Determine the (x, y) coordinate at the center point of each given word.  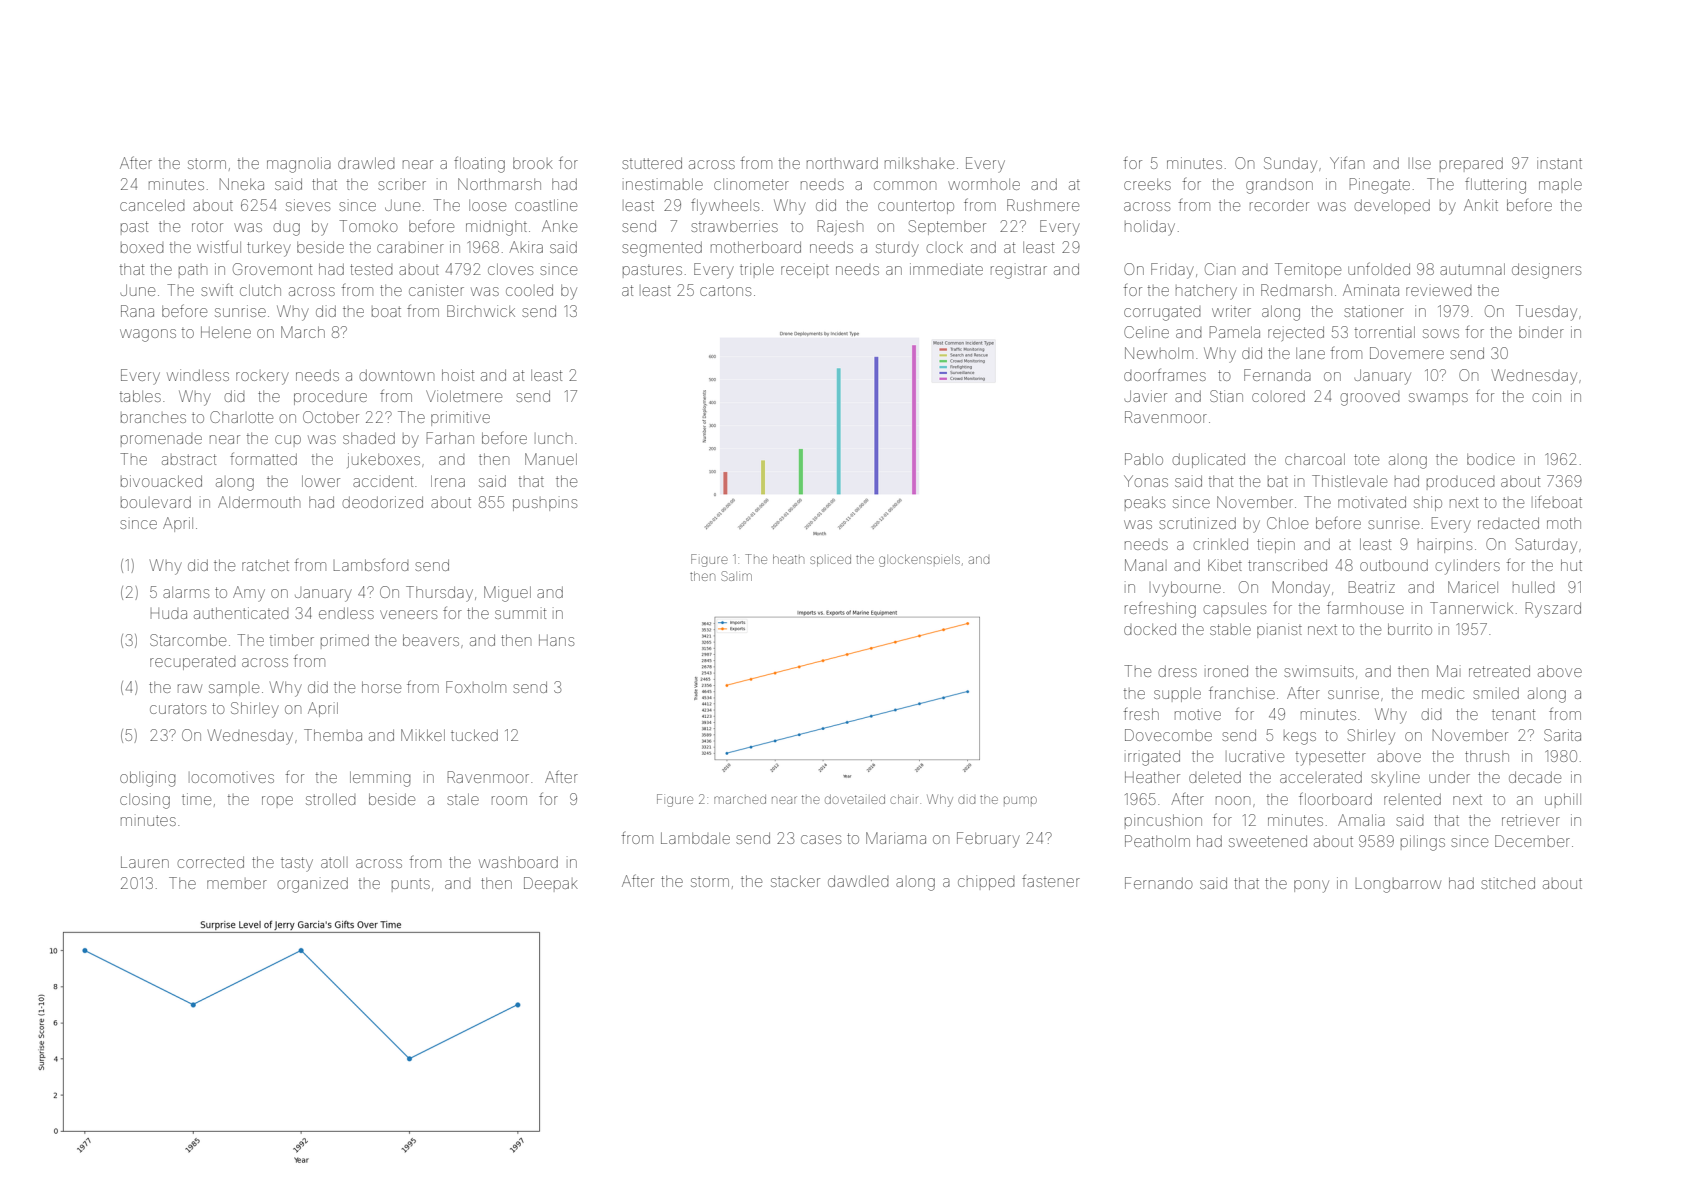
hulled (1533, 587)
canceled (152, 205)
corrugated (1162, 314)
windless (198, 375)
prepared (1471, 163)
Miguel (507, 594)
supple (1177, 695)
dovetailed (855, 799)
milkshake (919, 163)
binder (1541, 332)
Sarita (1562, 735)
